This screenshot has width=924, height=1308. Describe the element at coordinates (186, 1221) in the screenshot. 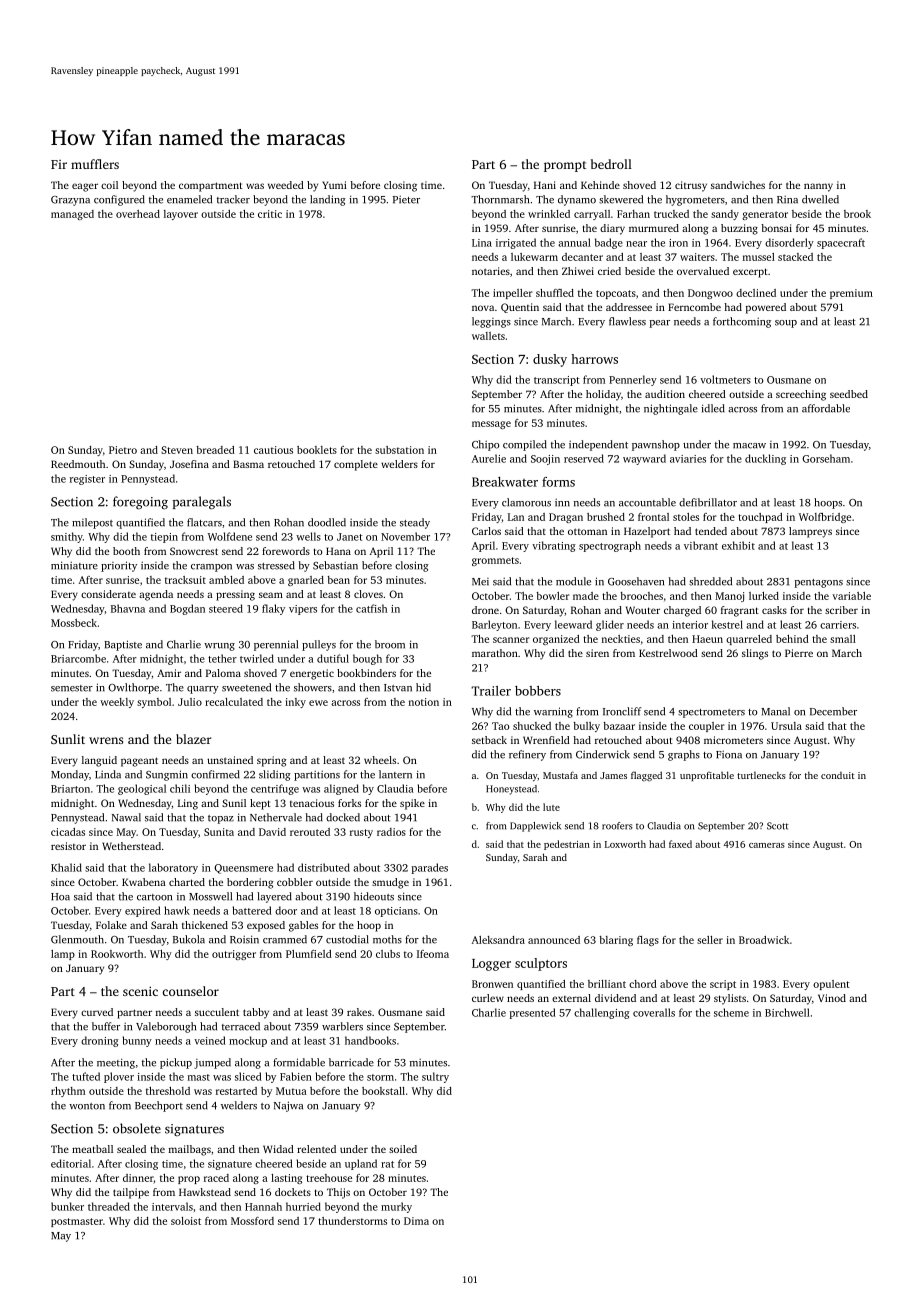

I see `soloist` at that location.
